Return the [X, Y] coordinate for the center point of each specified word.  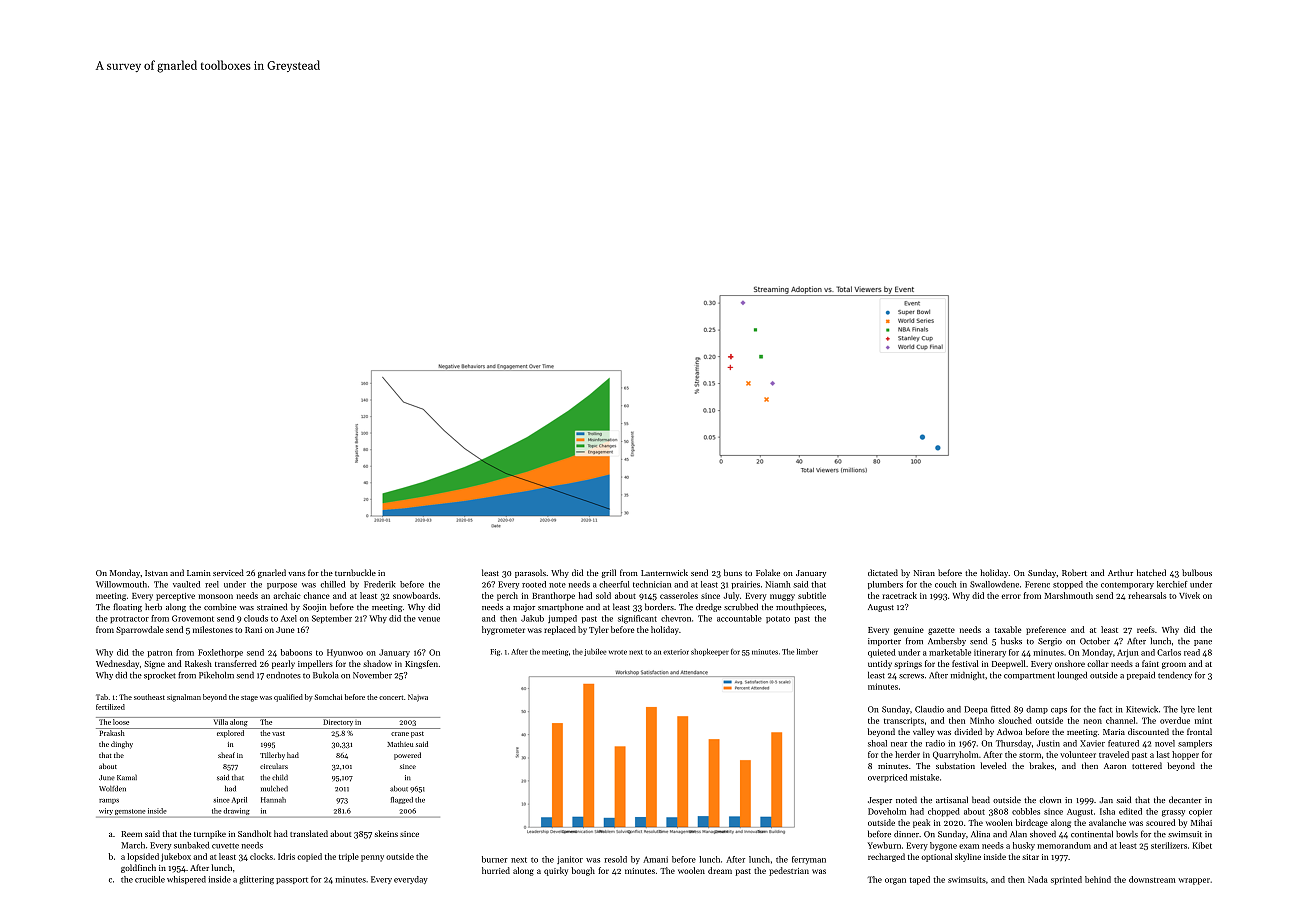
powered [407, 756]
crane [400, 734]
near [899, 744]
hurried [496, 870]
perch [507, 596]
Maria [1114, 732]
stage [249, 698]
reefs [1146, 629]
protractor [129, 619]
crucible [150, 879]
